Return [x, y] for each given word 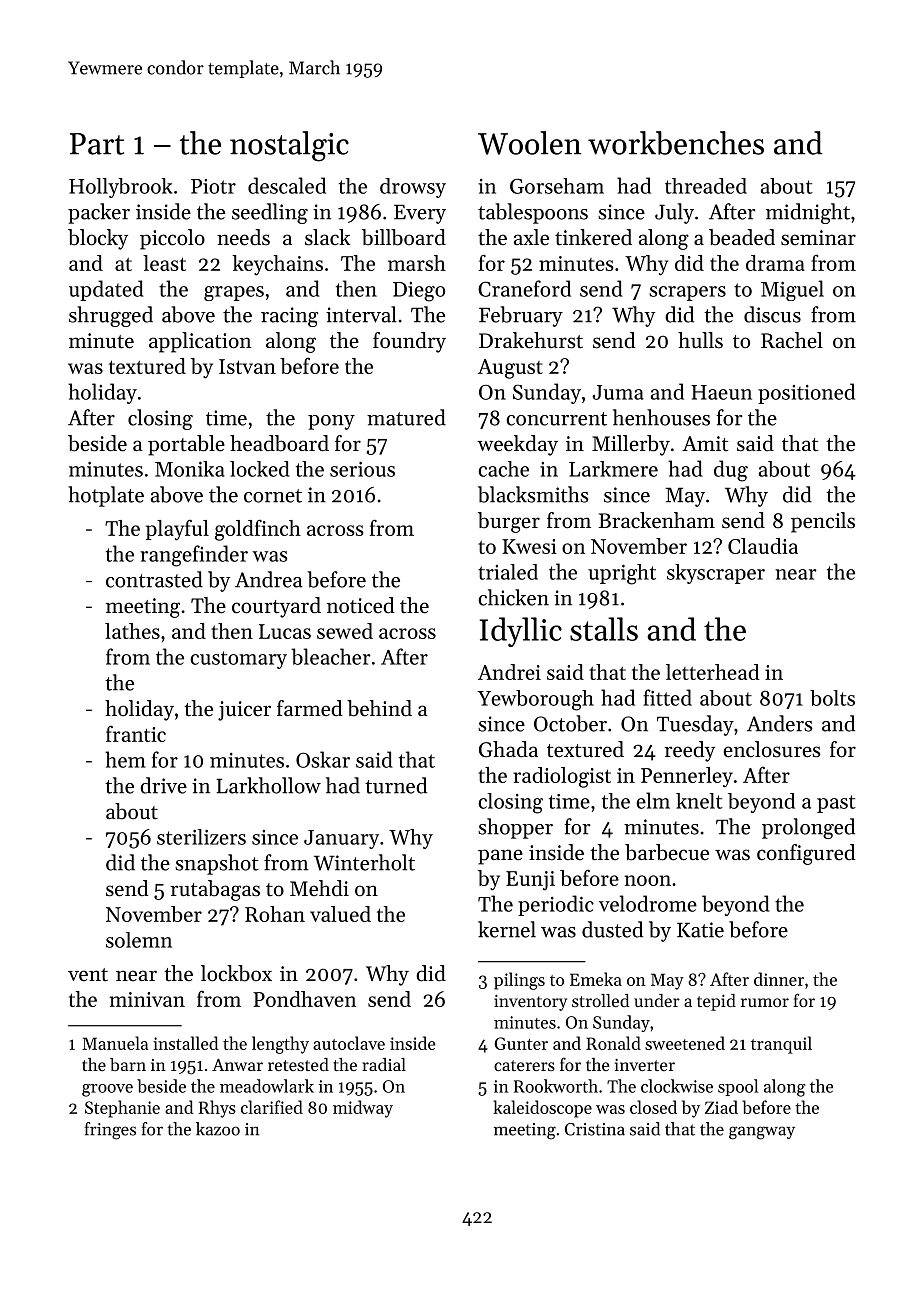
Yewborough [535, 700]
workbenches [676, 143]
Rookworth [556, 1086]
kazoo [218, 1129]
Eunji [530, 881]
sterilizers [201, 837]
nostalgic [289, 146]
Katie [700, 930]
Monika [190, 469]
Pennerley [687, 777]
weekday [517, 445]
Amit [705, 444]
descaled [287, 185]
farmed [310, 708]
